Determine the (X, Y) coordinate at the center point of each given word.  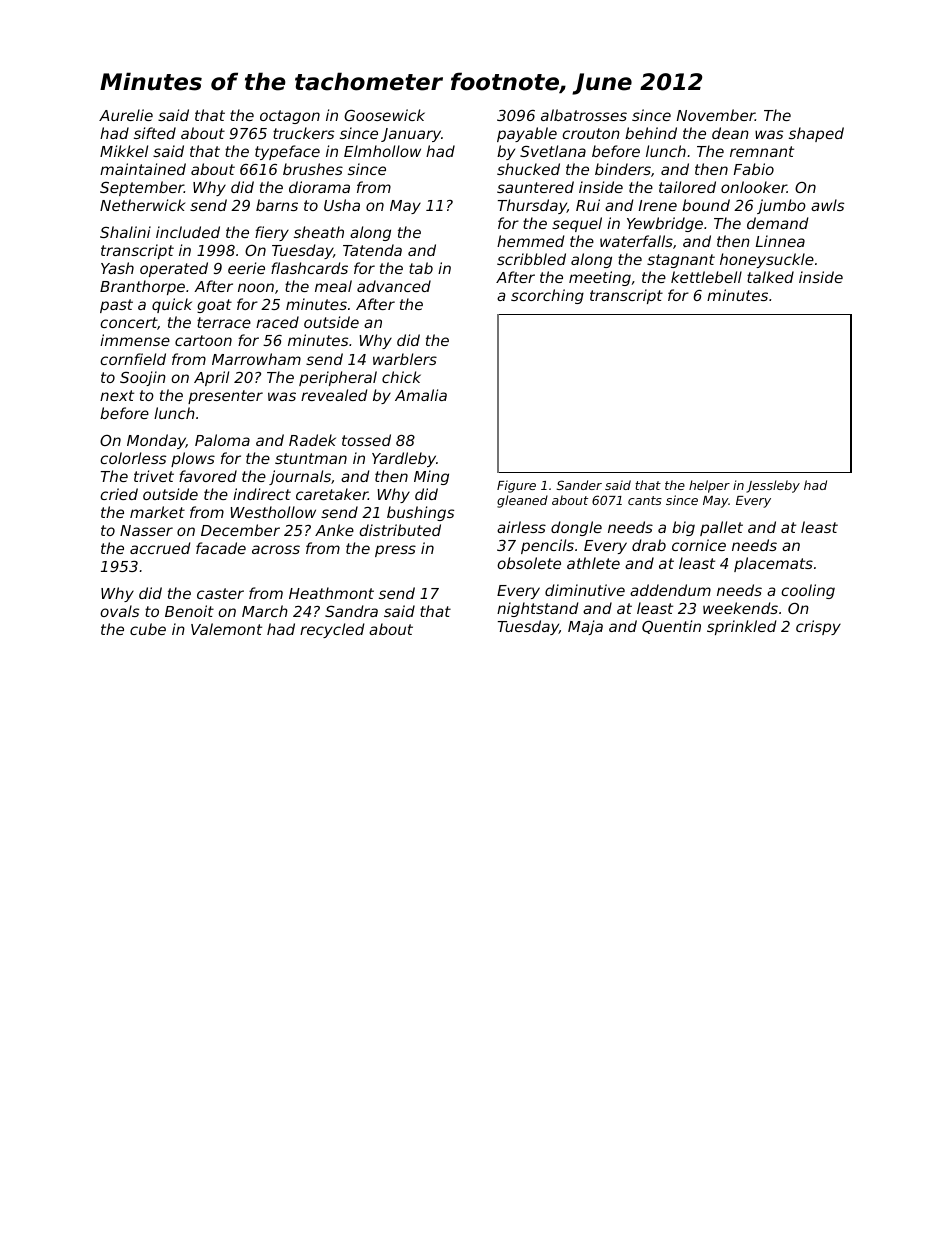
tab (421, 268)
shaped (816, 134)
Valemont (226, 629)
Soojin (143, 378)
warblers (405, 359)
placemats (773, 564)
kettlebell (706, 277)
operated (174, 269)
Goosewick (384, 115)
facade (221, 548)
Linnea (780, 241)
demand (778, 223)
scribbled (531, 259)
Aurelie (126, 115)
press (395, 551)
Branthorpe (142, 287)
